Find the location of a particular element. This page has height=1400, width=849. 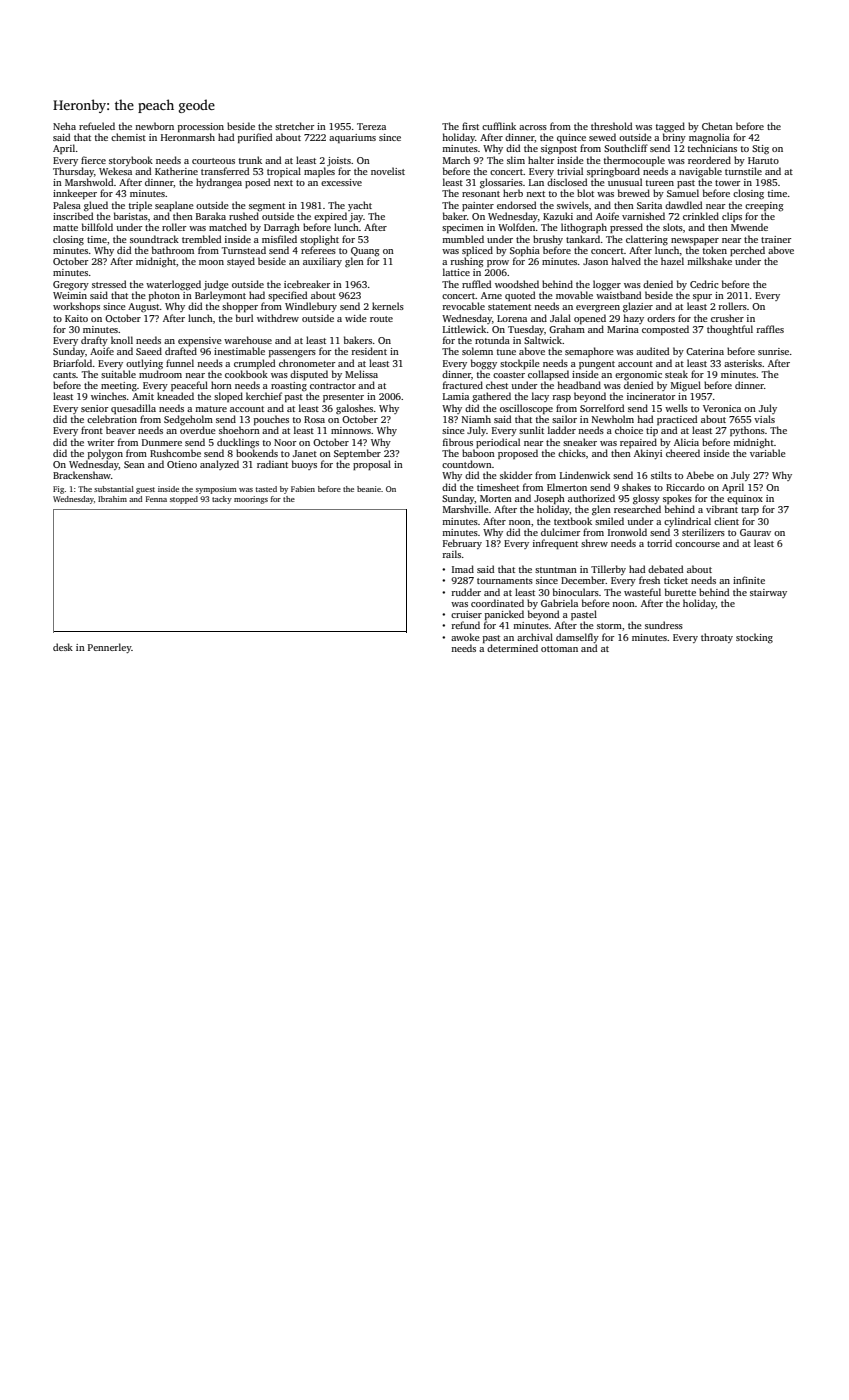

Pennerley is located at coordinates (110, 648).
